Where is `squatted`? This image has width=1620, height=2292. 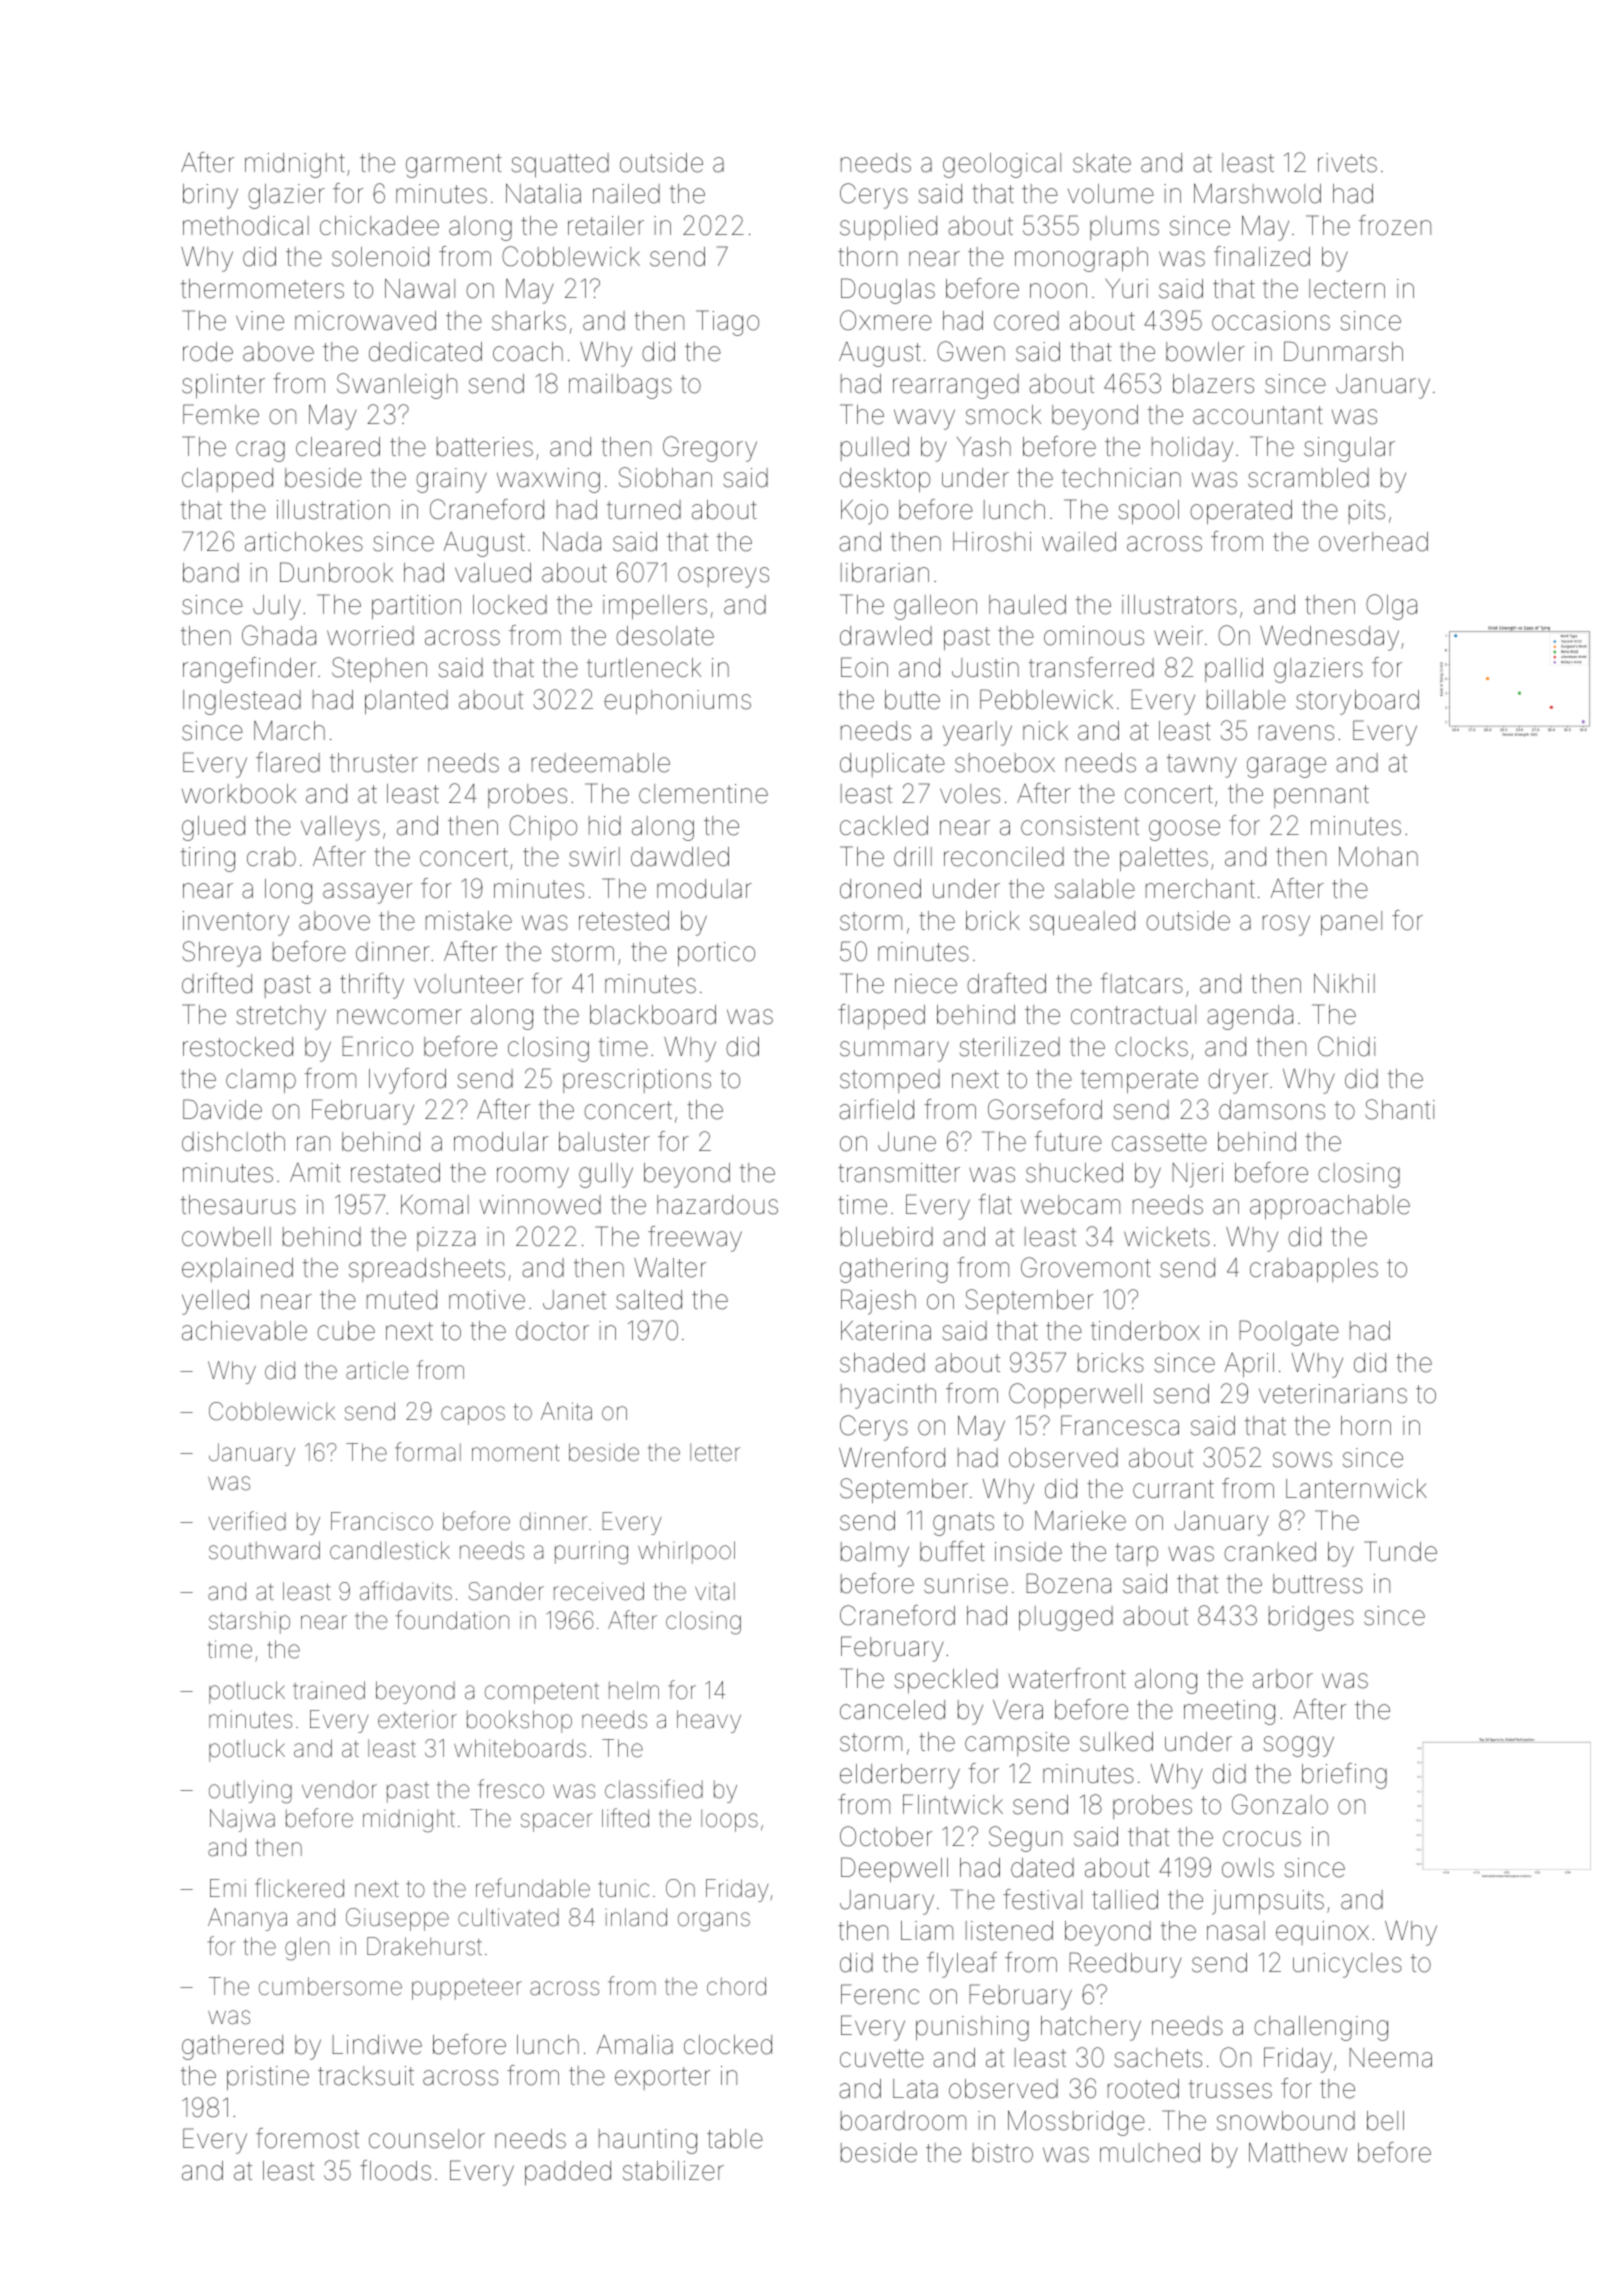
squatted is located at coordinates (560, 165).
